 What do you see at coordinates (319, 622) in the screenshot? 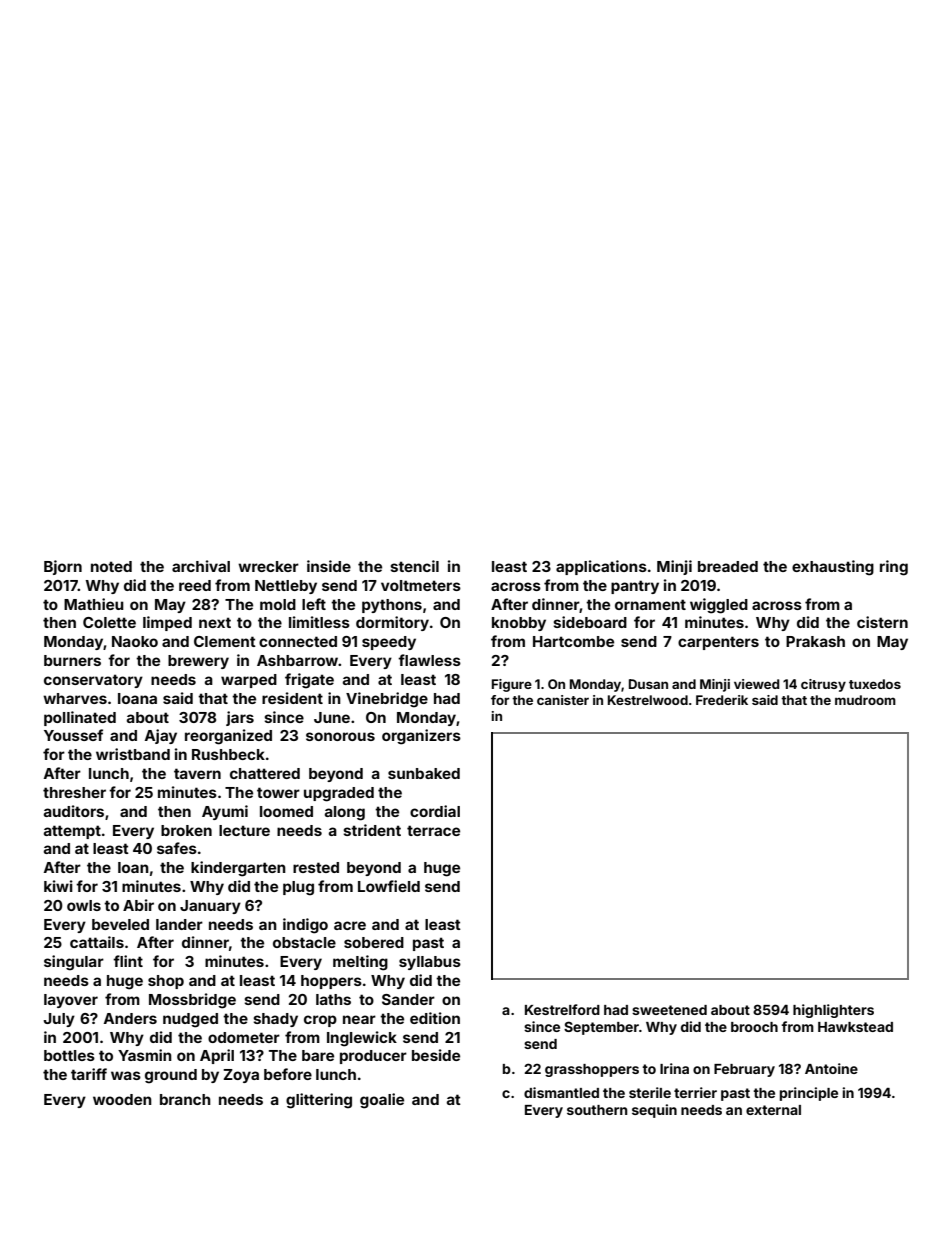
I see `limitless` at bounding box center [319, 622].
